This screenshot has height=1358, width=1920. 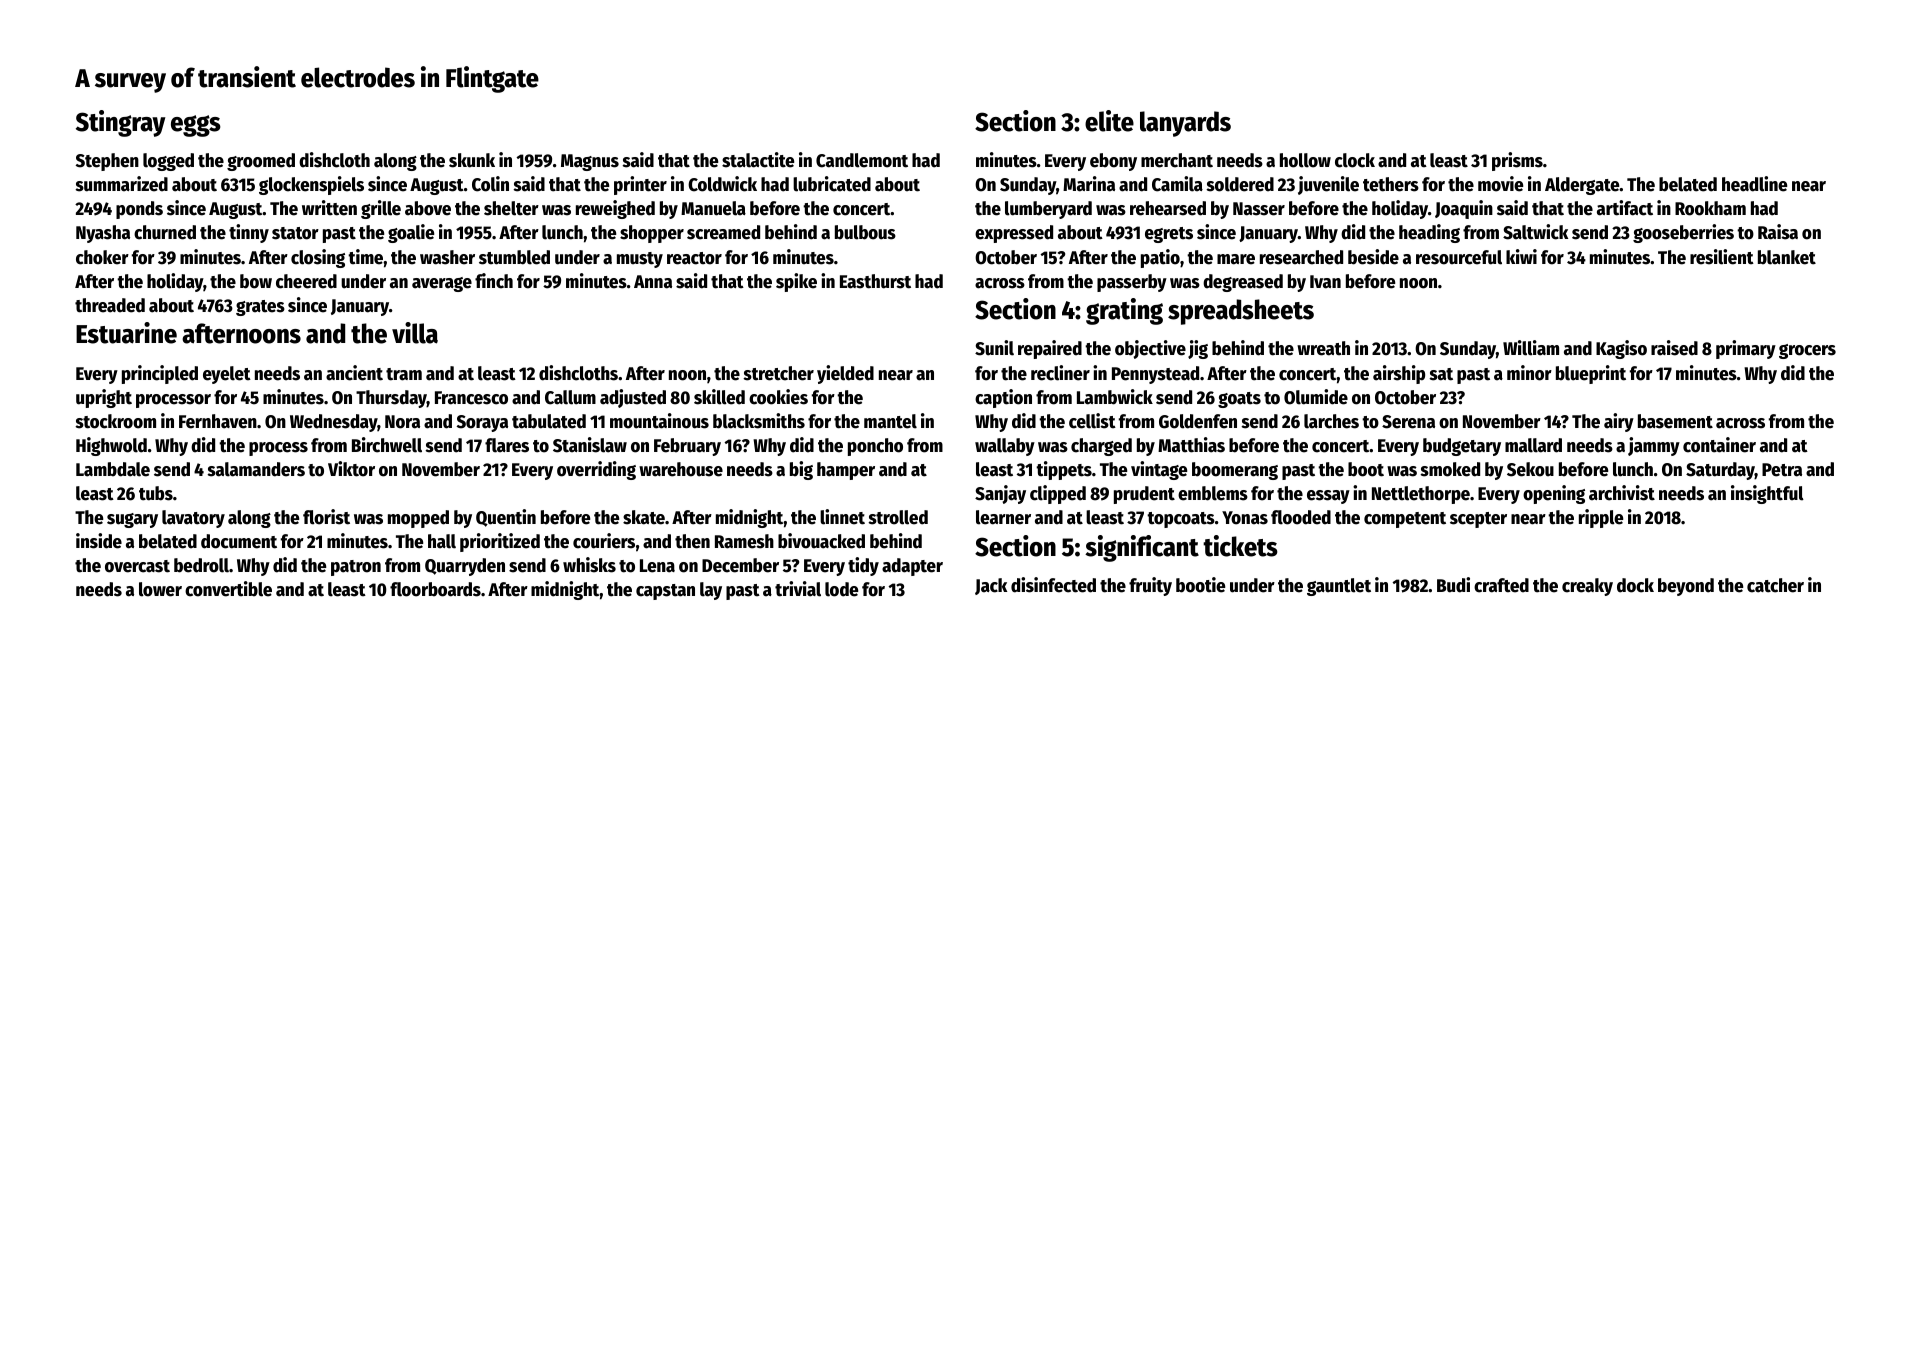 I want to click on eggs, so click(x=196, y=126).
